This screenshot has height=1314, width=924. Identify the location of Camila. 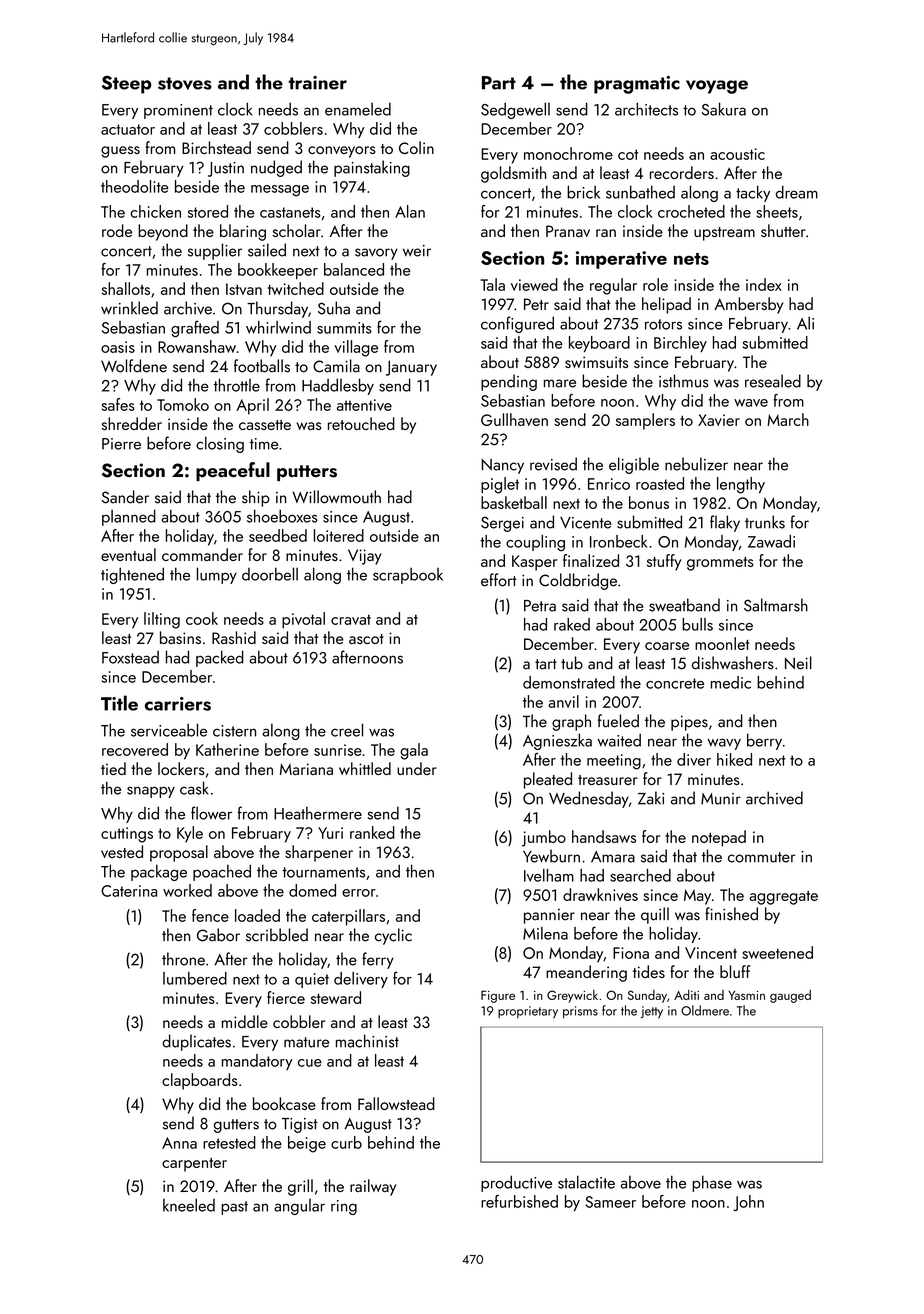
(336, 366).
